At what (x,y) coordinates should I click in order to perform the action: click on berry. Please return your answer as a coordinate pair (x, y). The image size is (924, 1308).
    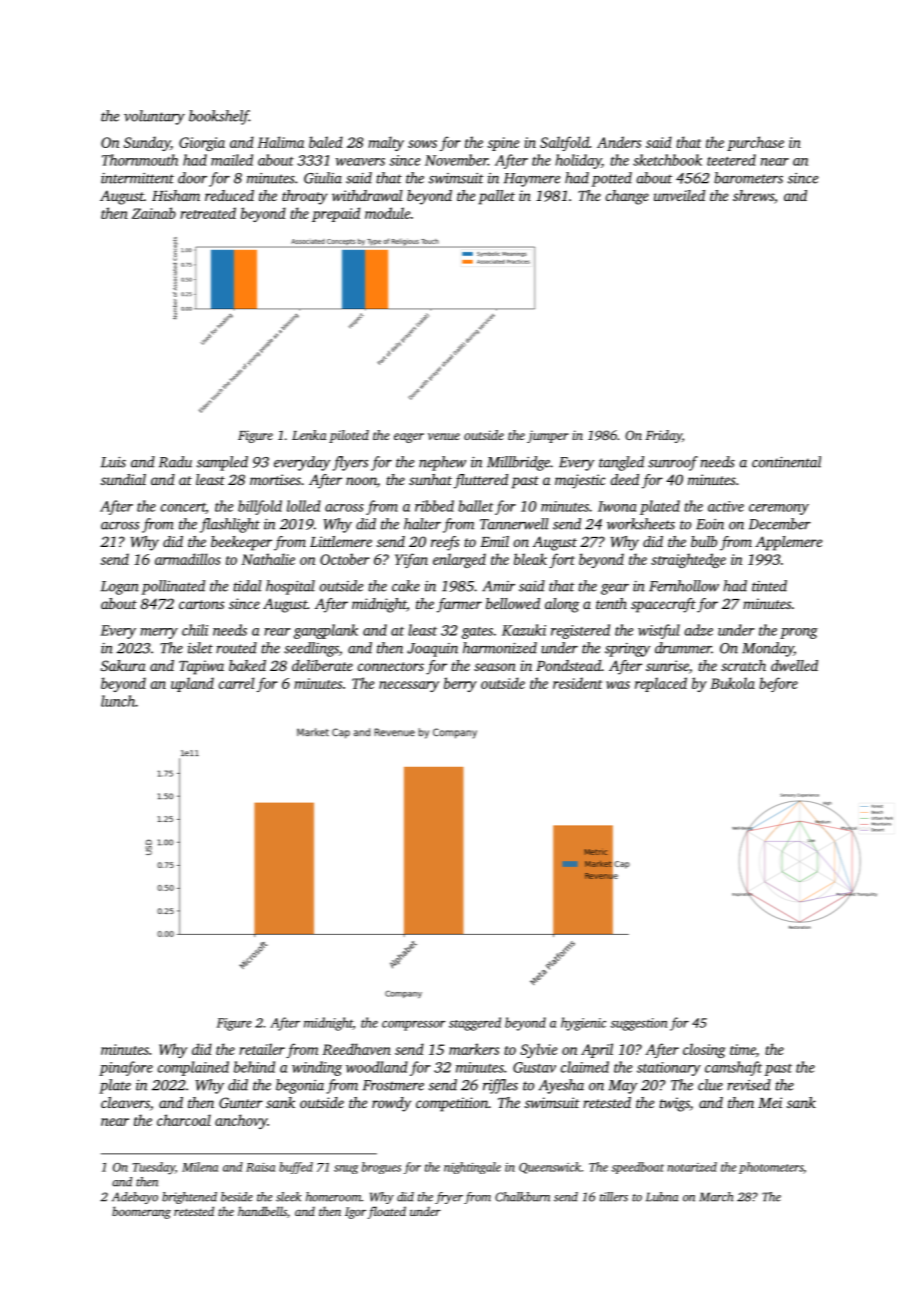
    Looking at the image, I should click on (460, 684).
